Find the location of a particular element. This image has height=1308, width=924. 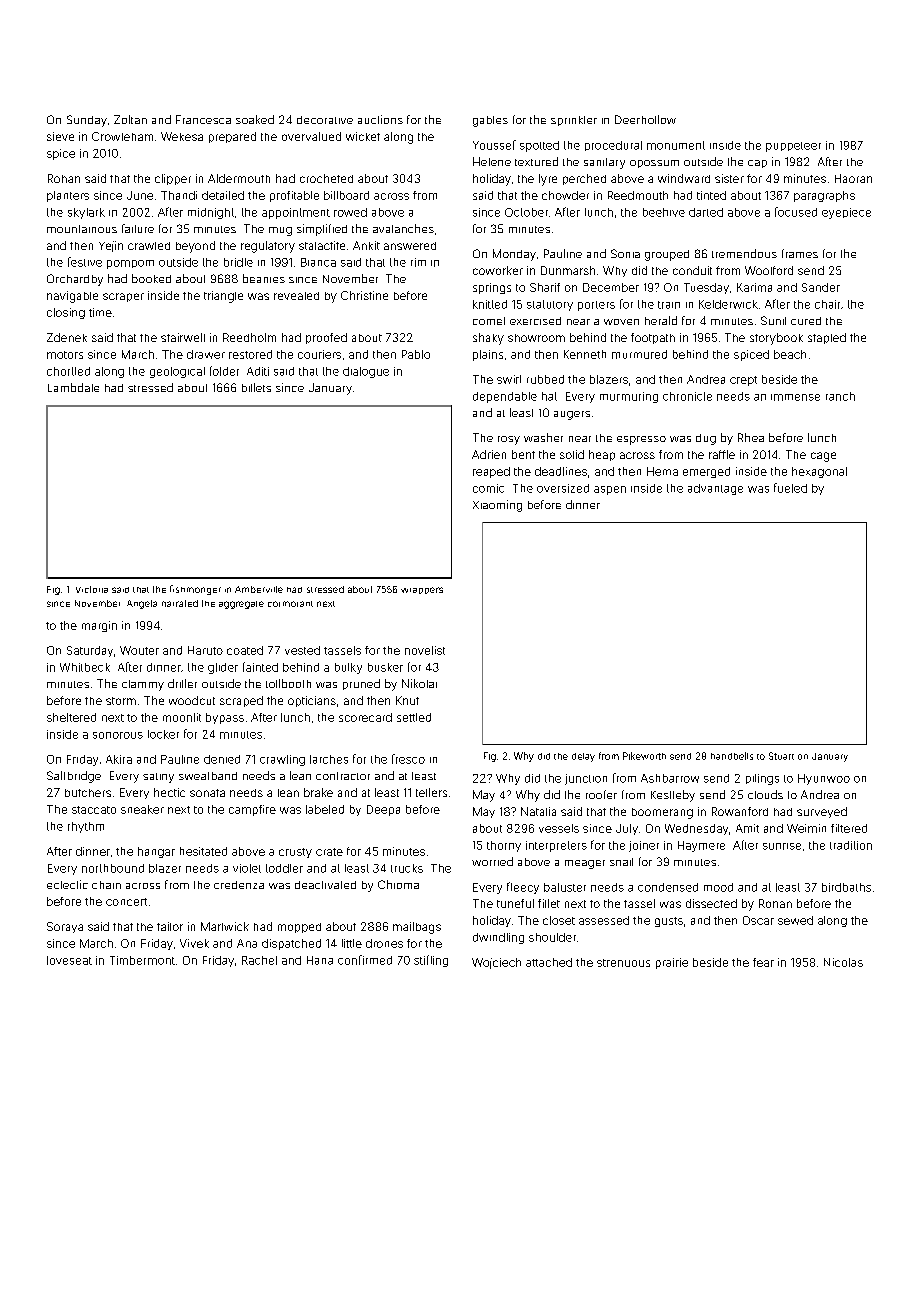

puppeteer is located at coordinates (793, 147).
